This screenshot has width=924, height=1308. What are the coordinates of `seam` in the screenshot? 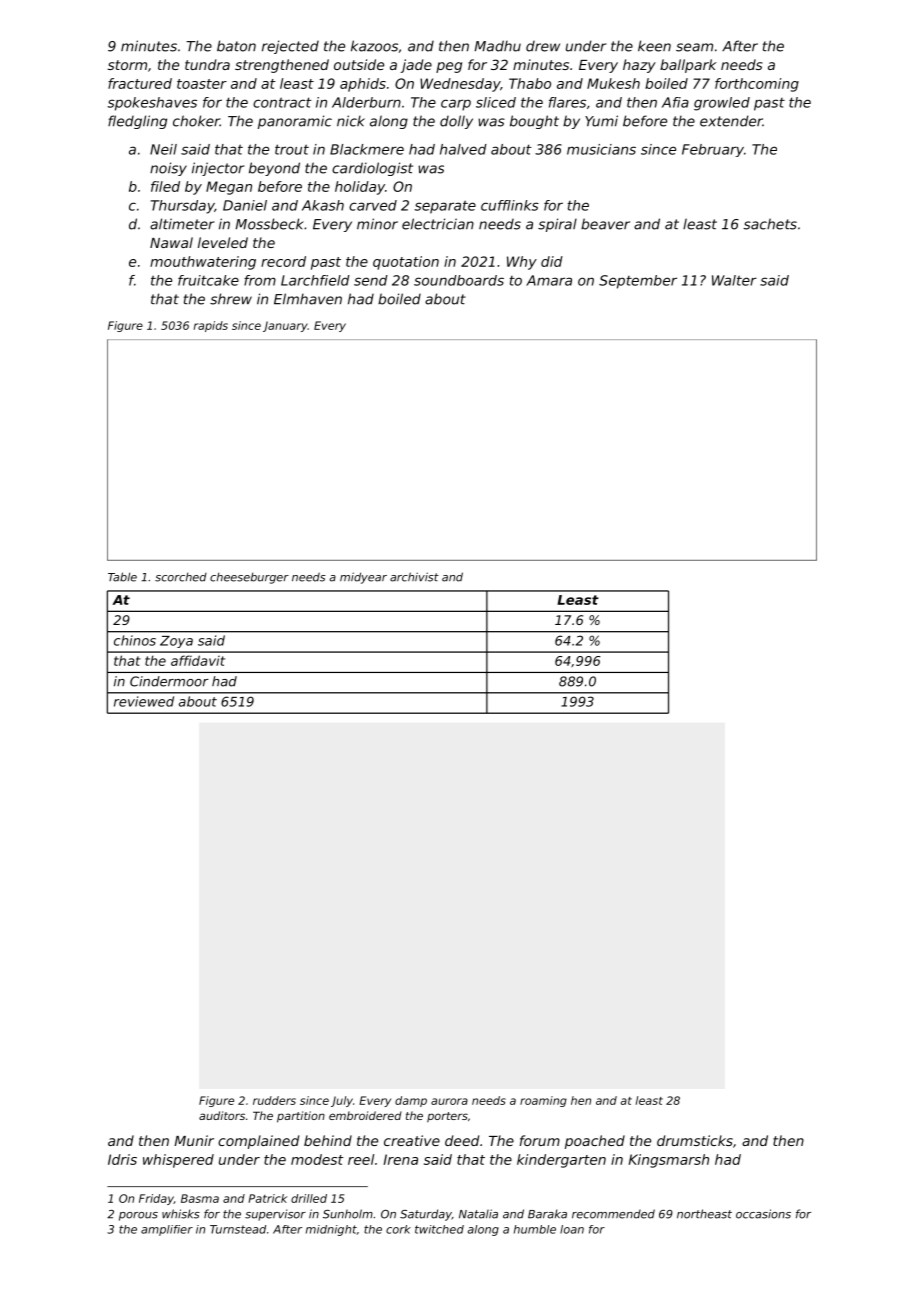 It's located at (694, 47).
